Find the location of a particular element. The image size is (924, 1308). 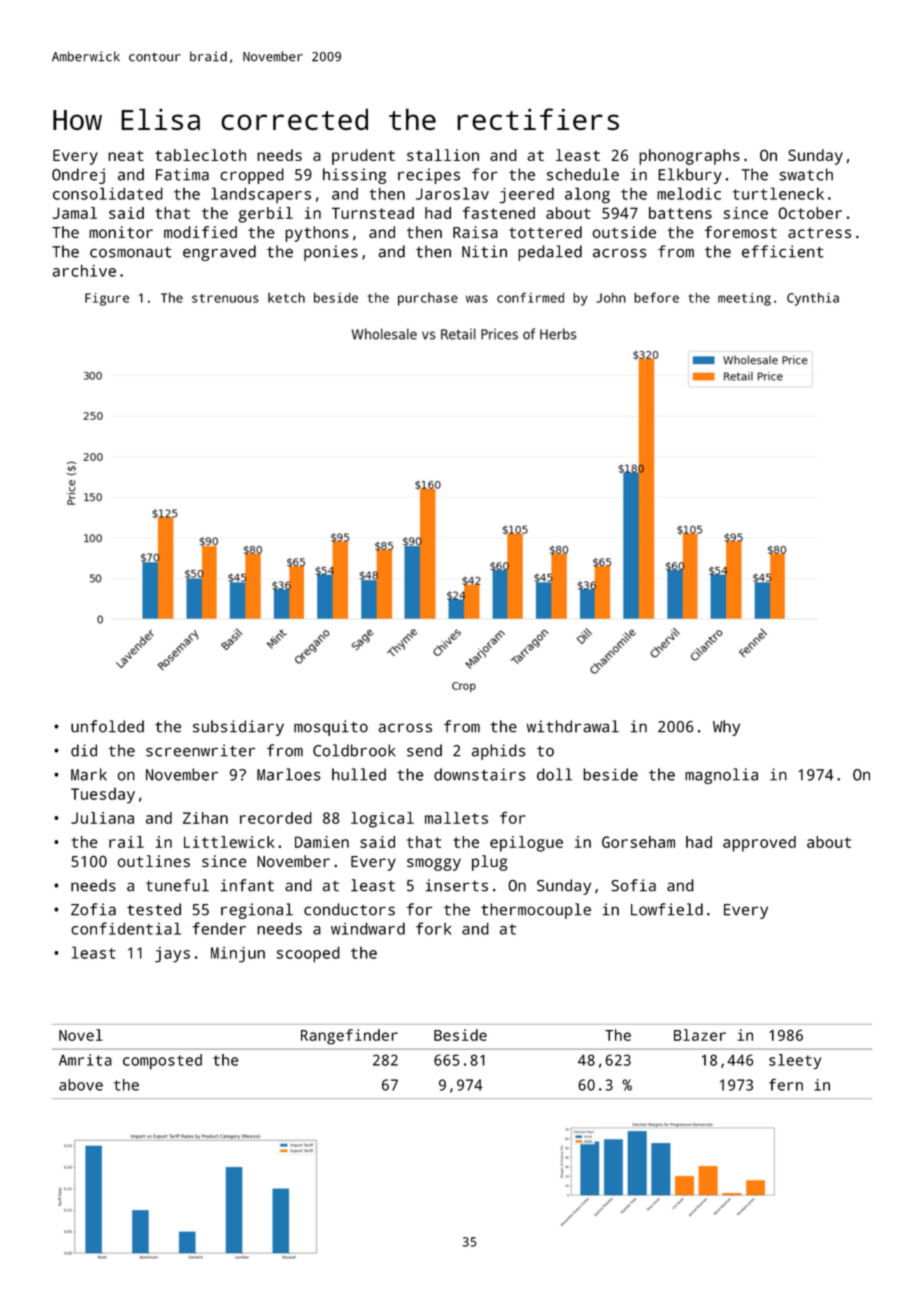

before is located at coordinates (656, 297).
